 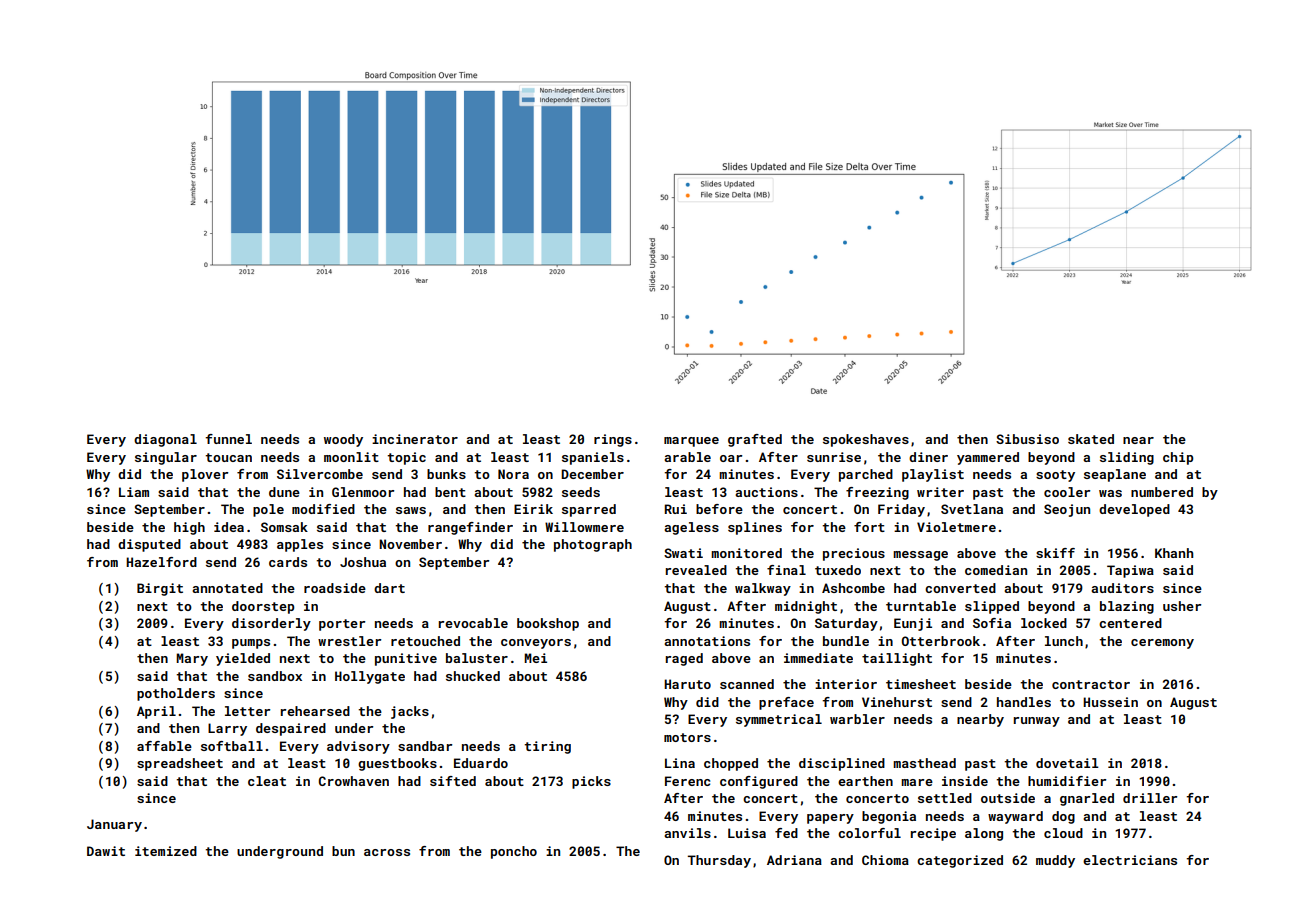 What do you see at coordinates (547, 747) in the screenshot?
I see `tiring` at bounding box center [547, 747].
